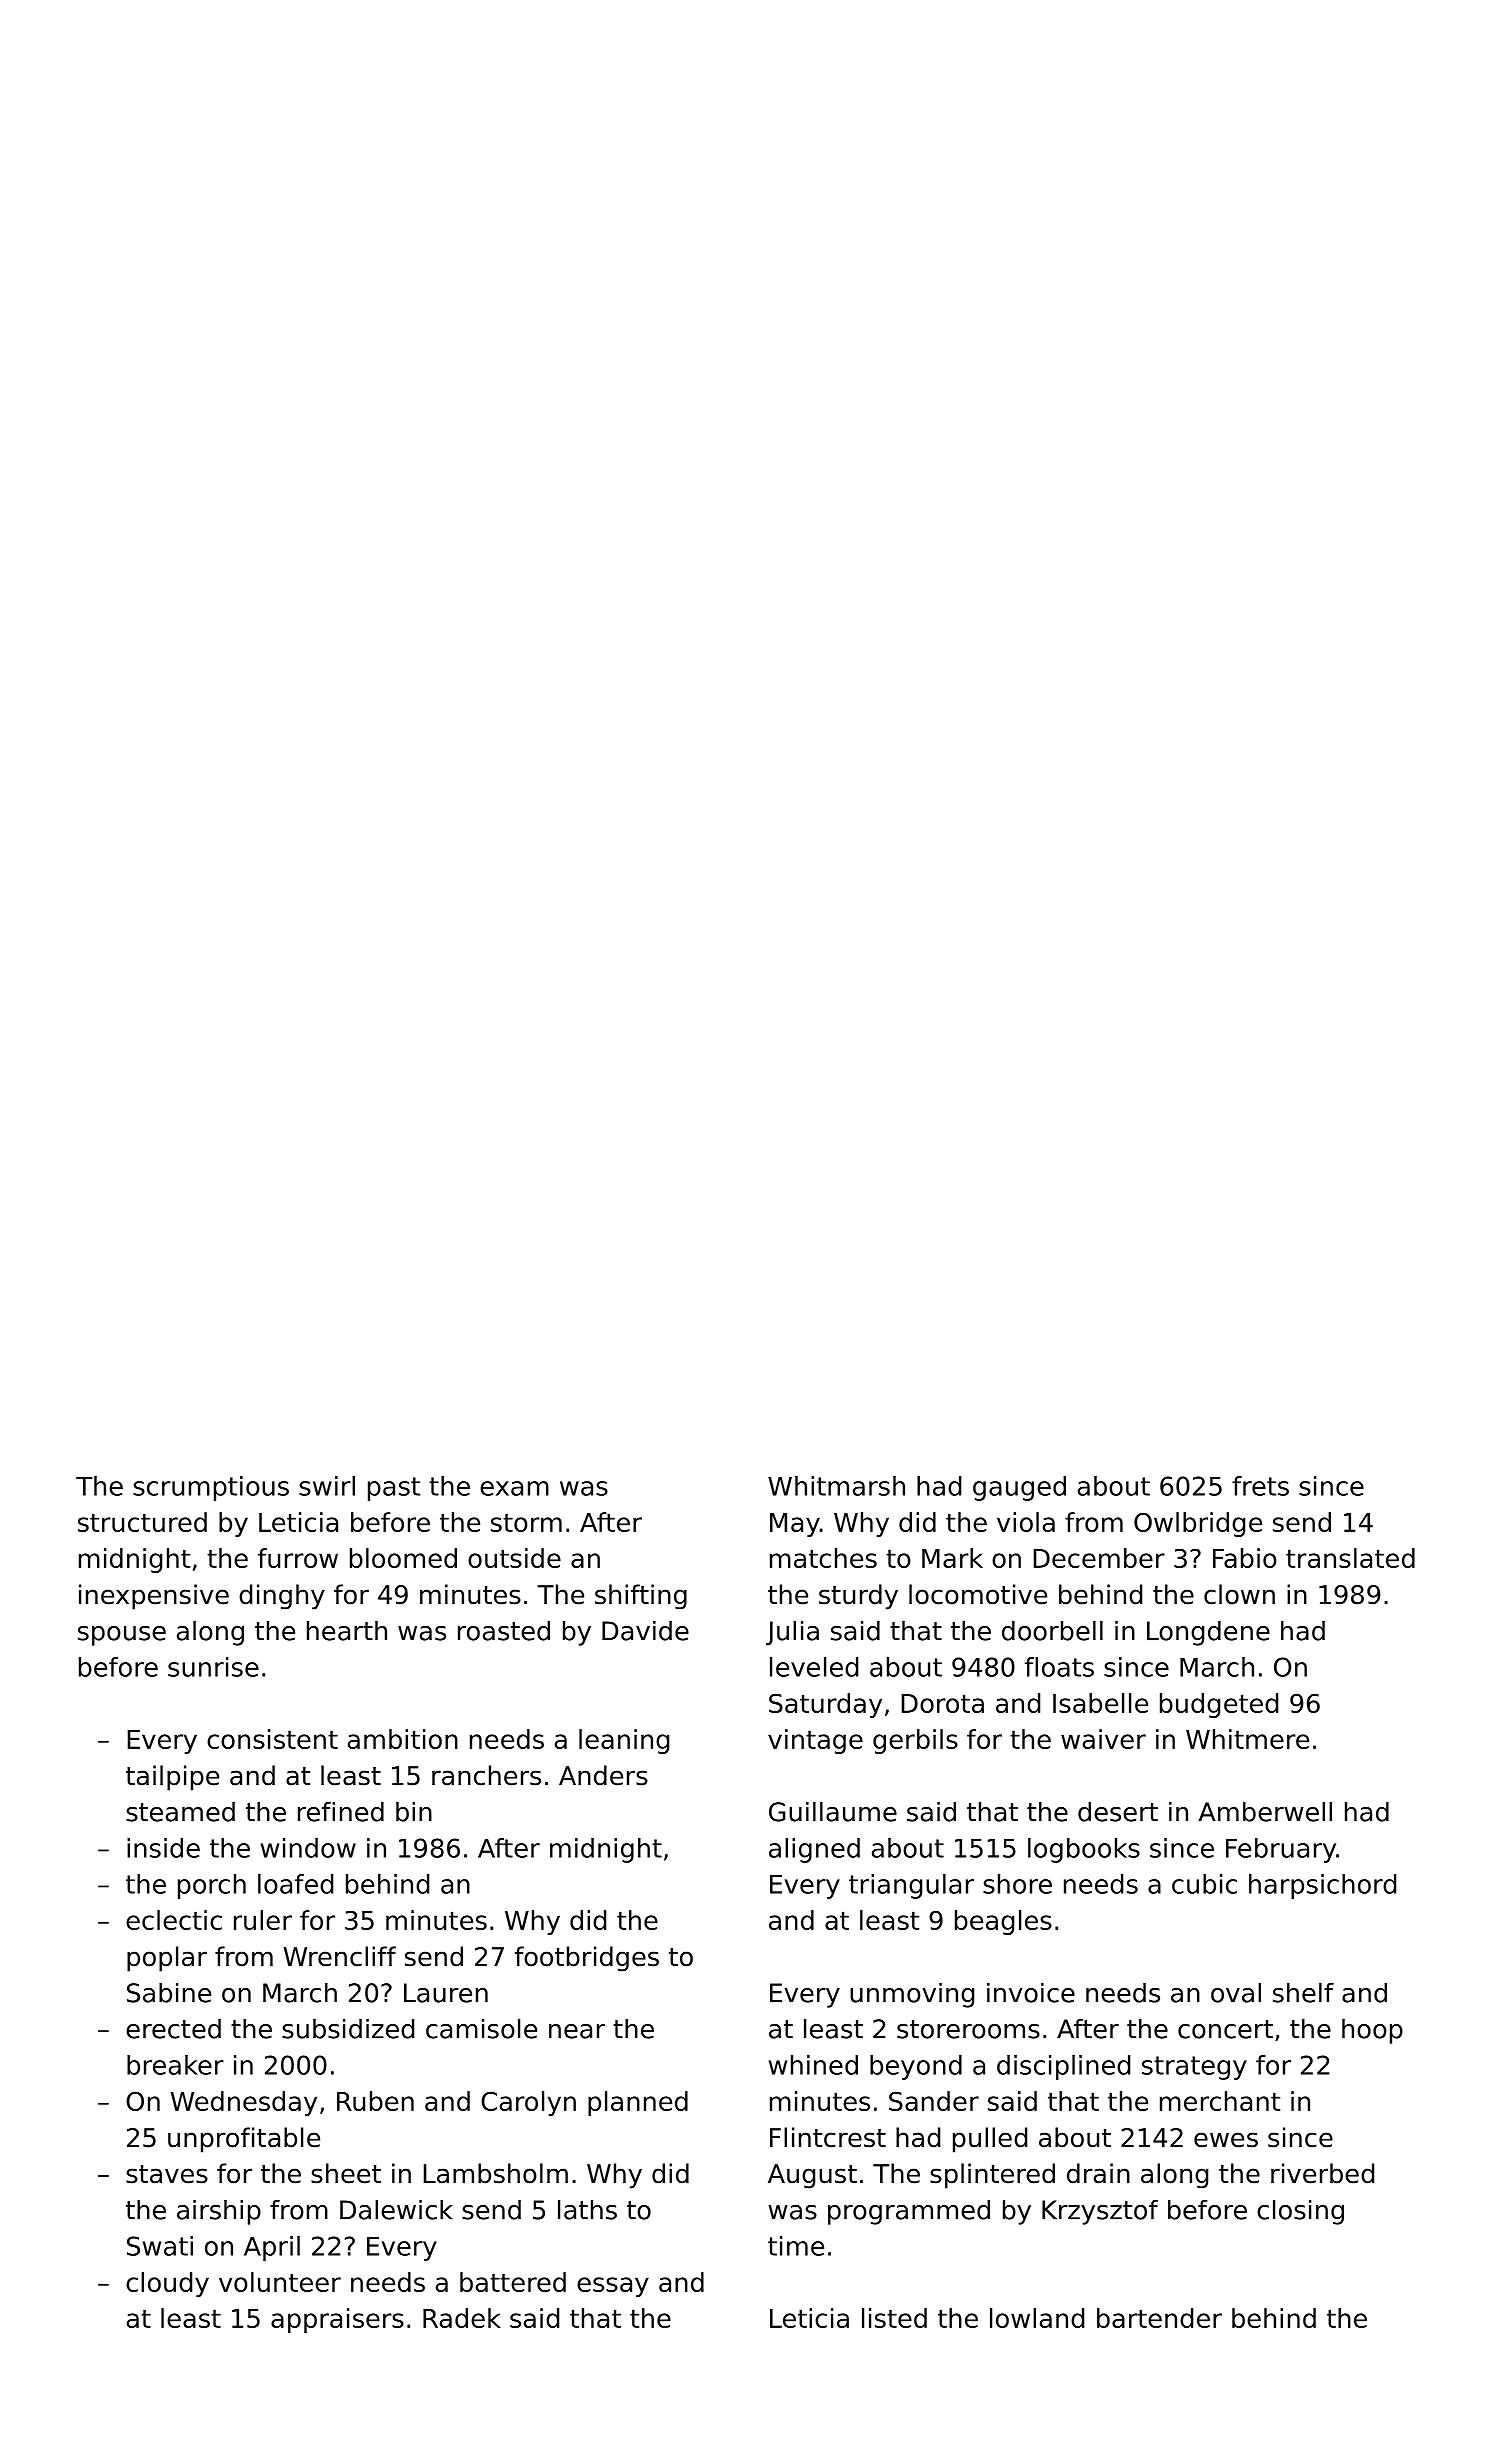 The width and height of the screenshot is (1496, 2464). What do you see at coordinates (1037, 2318) in the screenshot?
I see `lowland` at bounding box center [1037, 2318].
